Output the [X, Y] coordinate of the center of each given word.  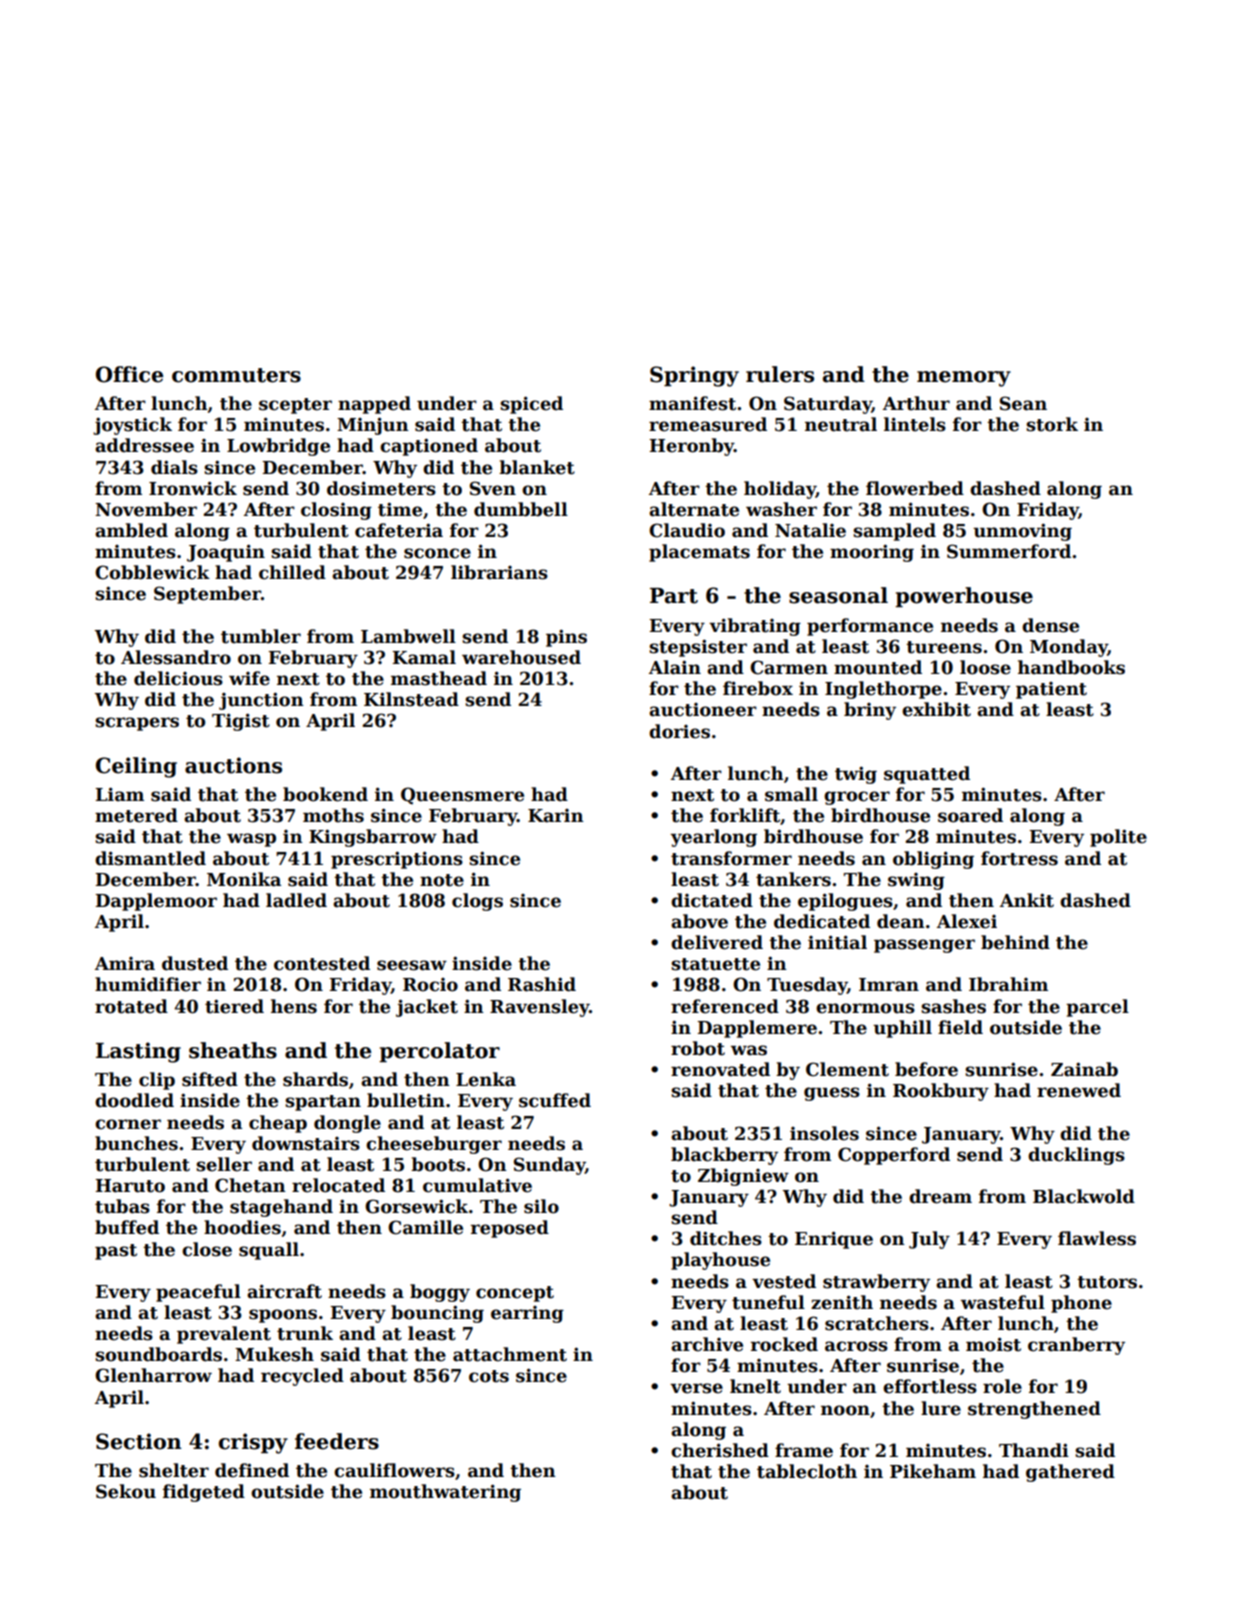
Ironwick [193, 488]
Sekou [126, 1491]
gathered [1070, 1473]
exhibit [936, 709]
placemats [699, 553]
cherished [720, 1450]
